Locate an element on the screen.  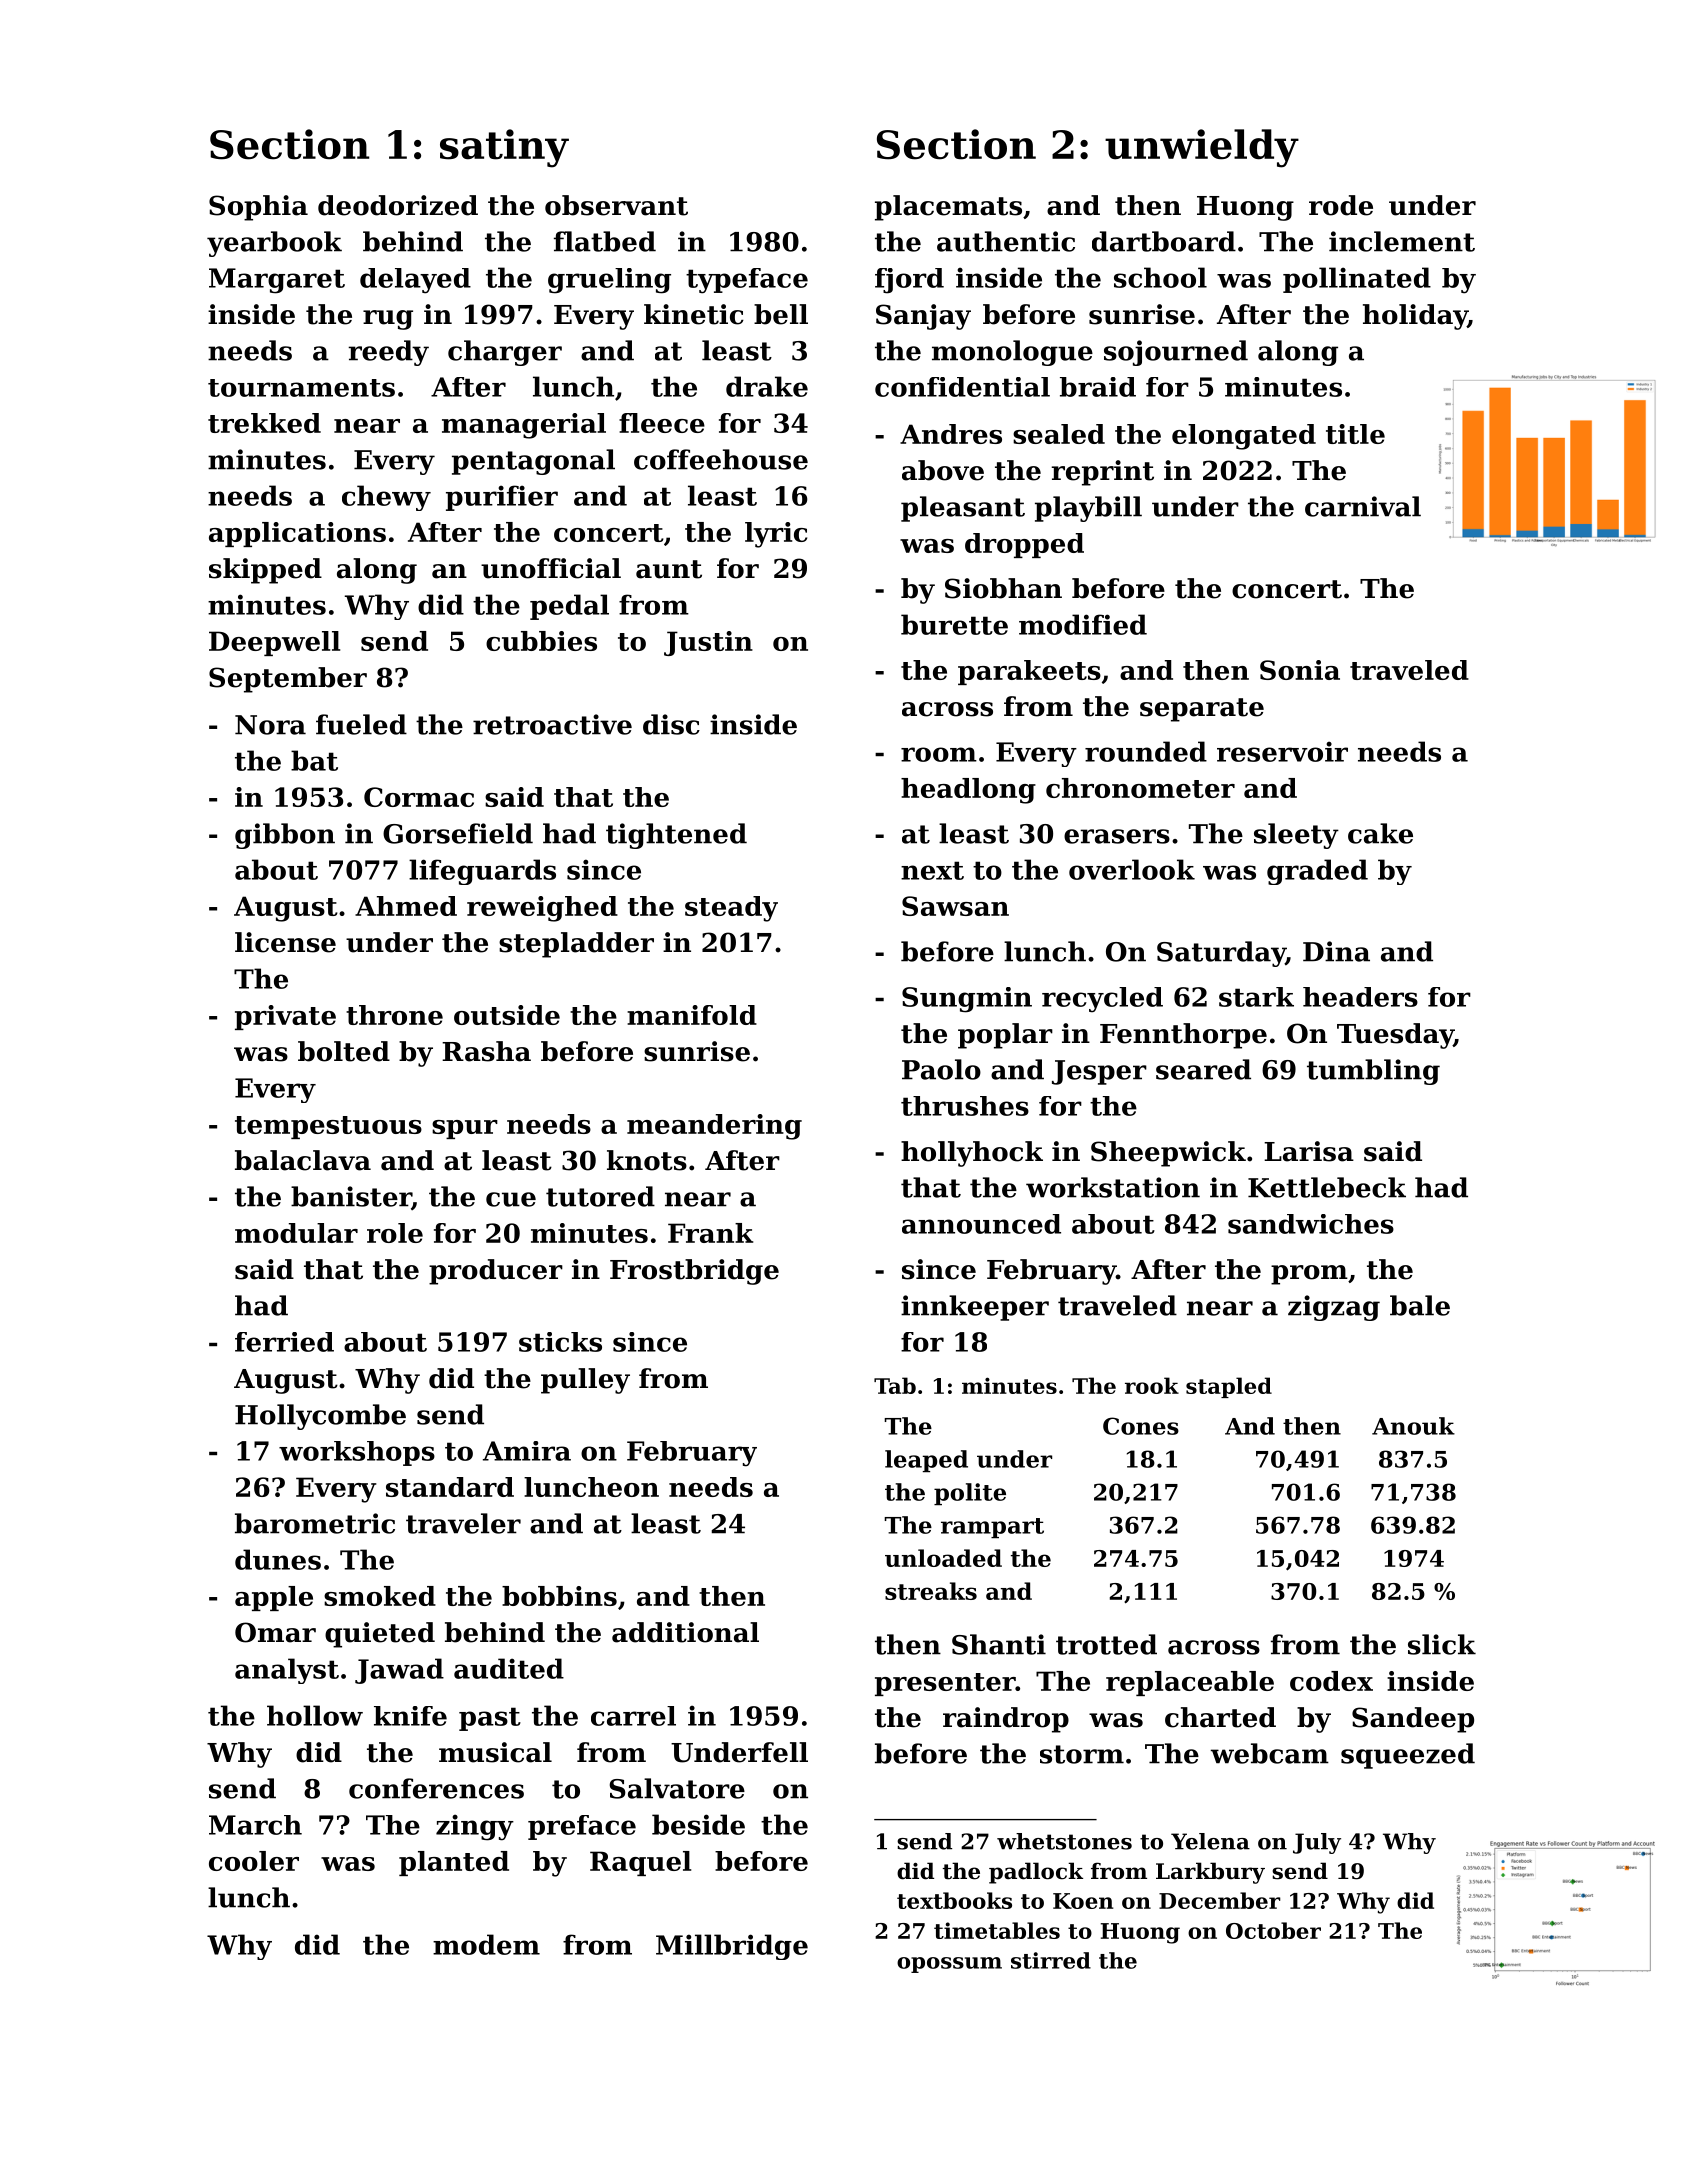
modem is located at coordinates (486, 1944).
